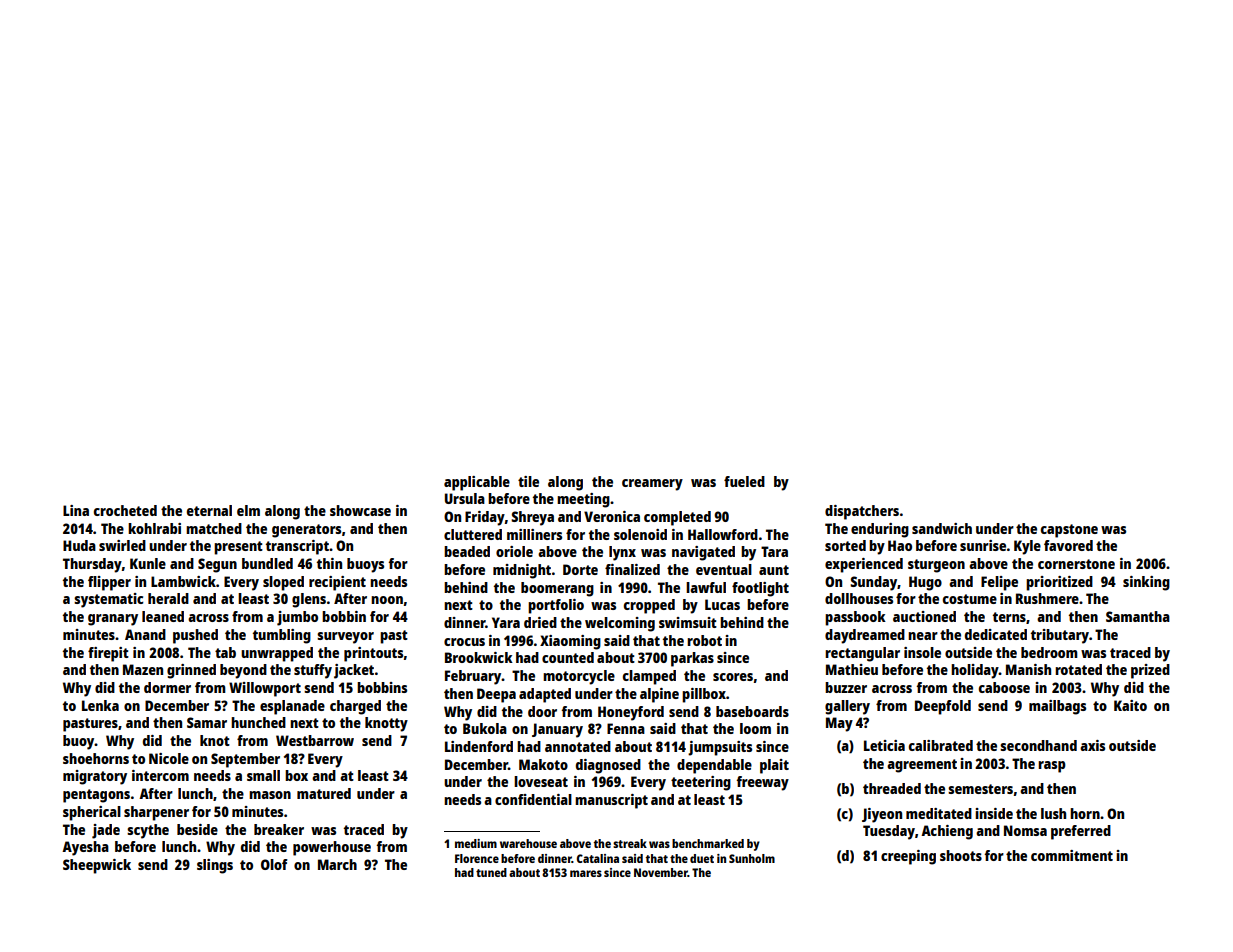 This image has height=952, width=1233. Describe the element at coordinates (387, 600) in the image. I see `noon` at that location.
